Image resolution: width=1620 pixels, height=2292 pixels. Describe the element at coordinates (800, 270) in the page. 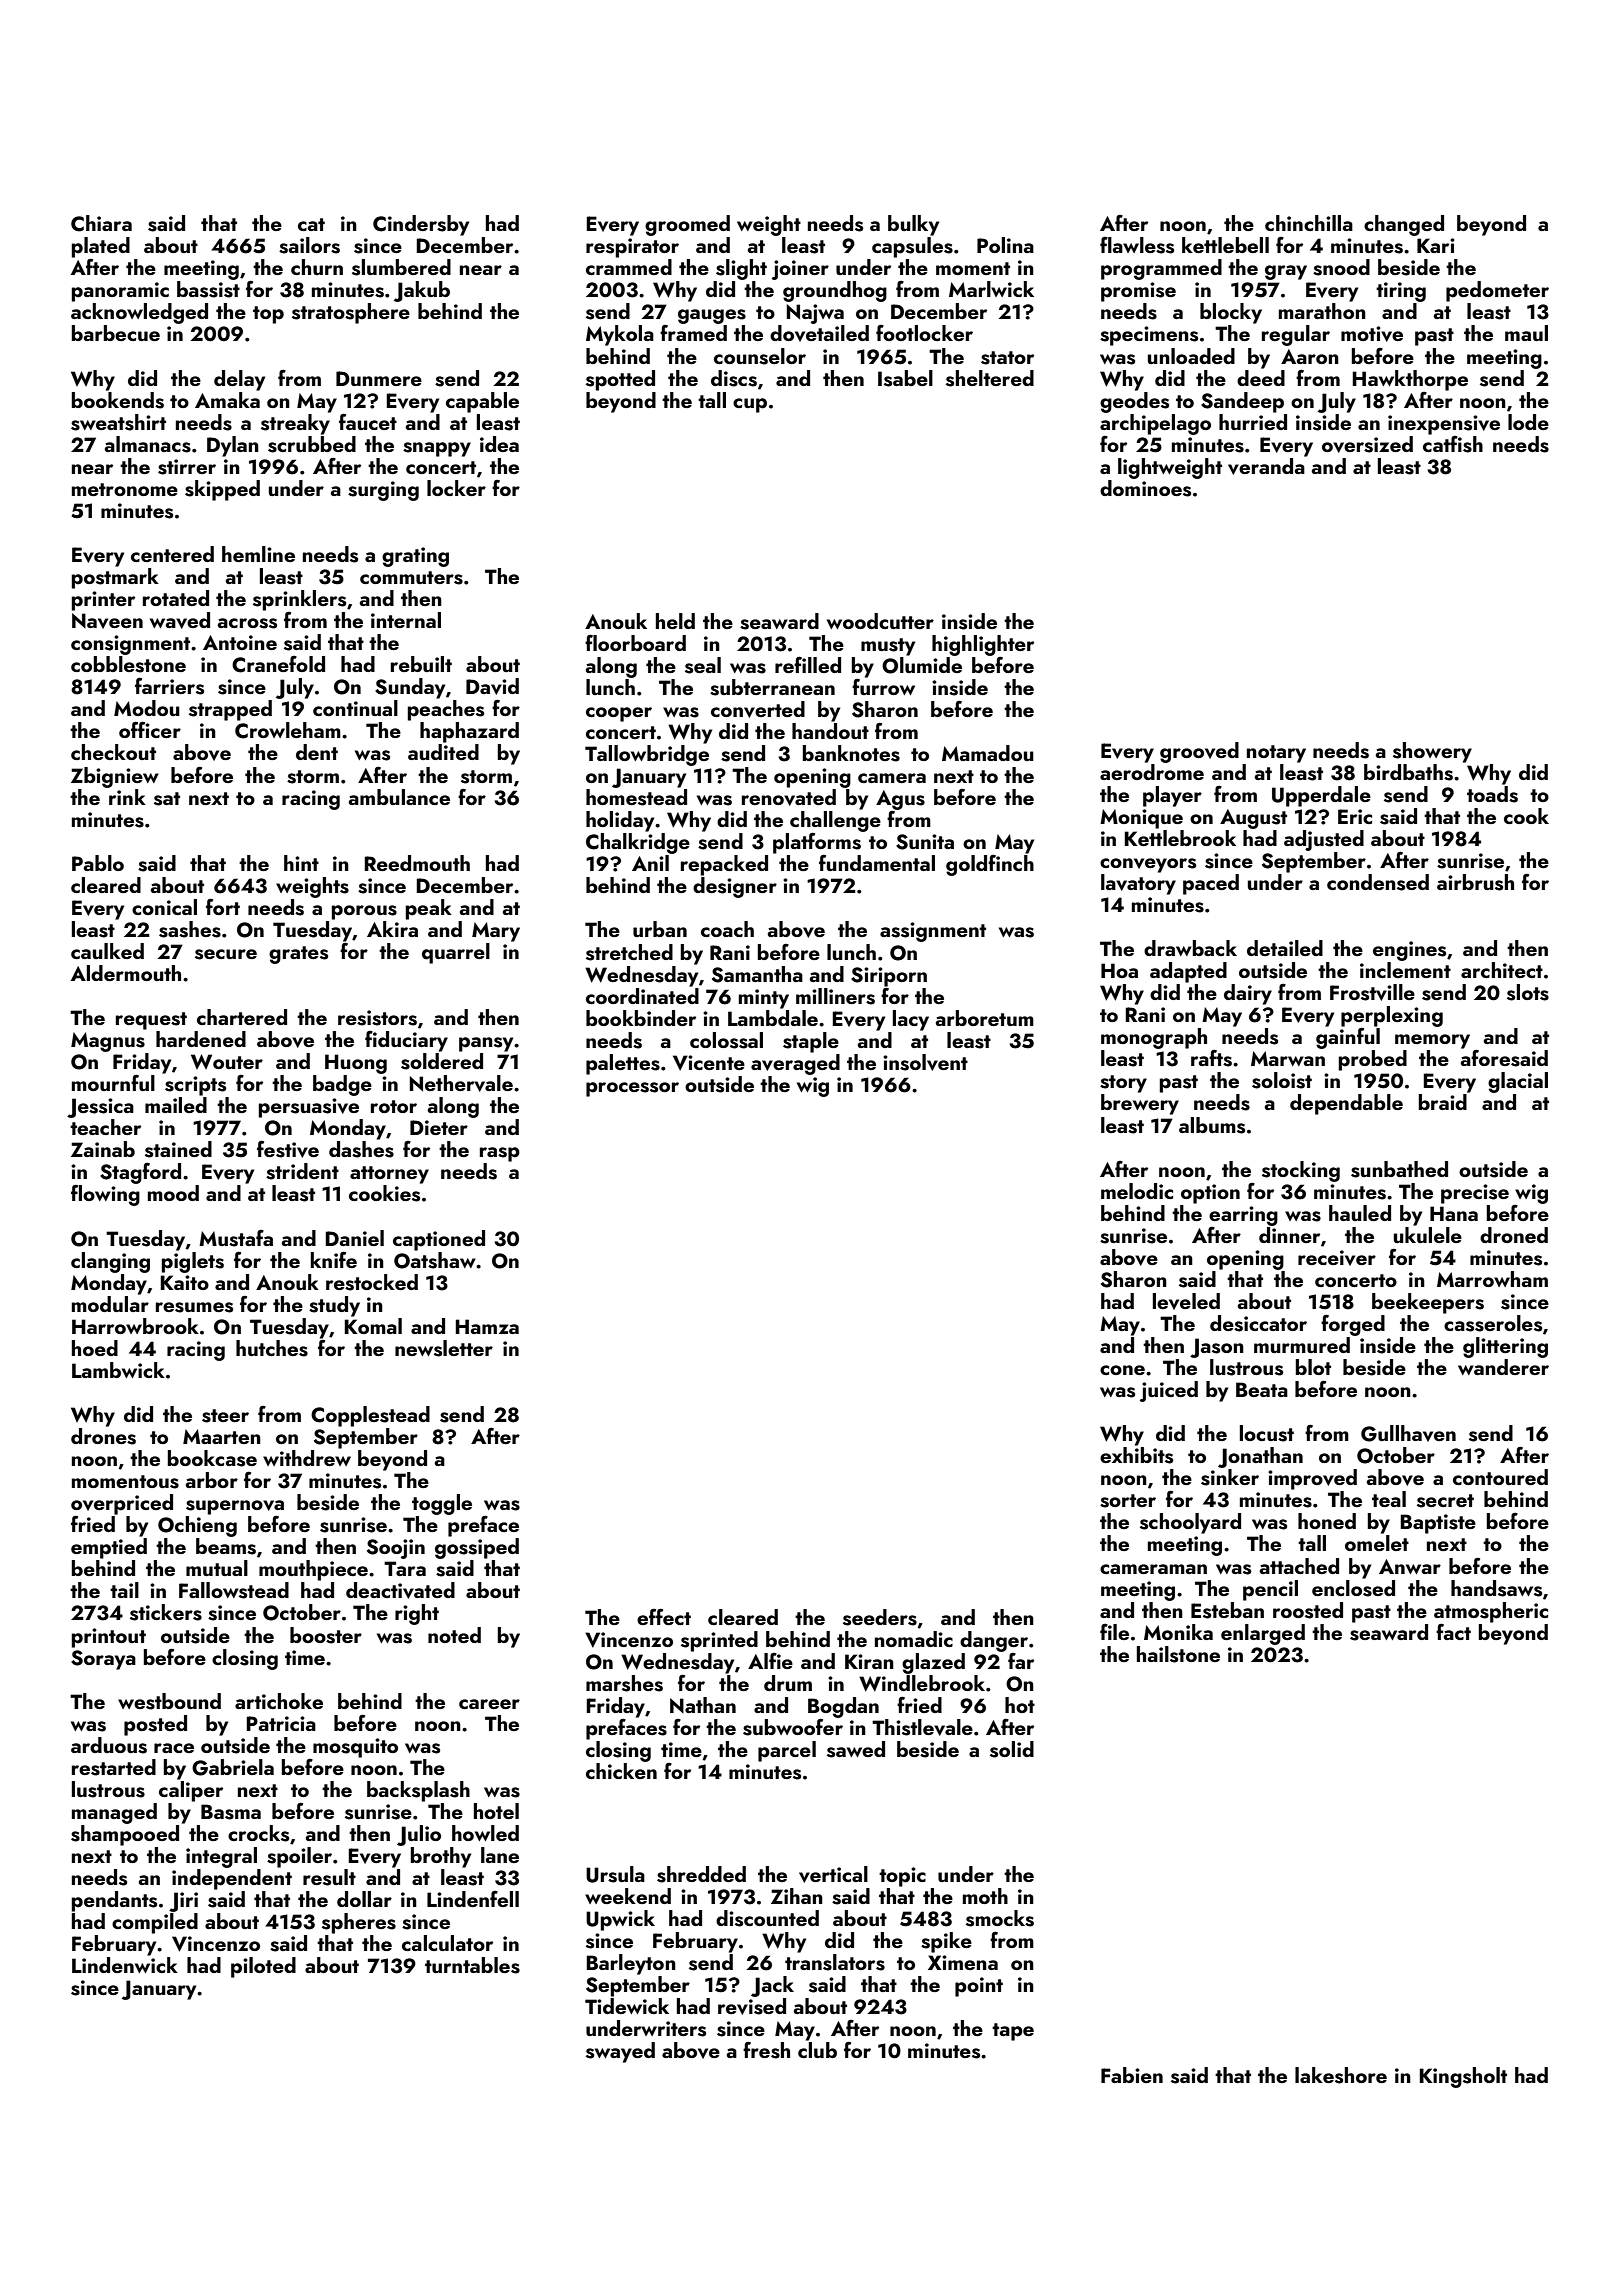

I see `joiner` at that location.
